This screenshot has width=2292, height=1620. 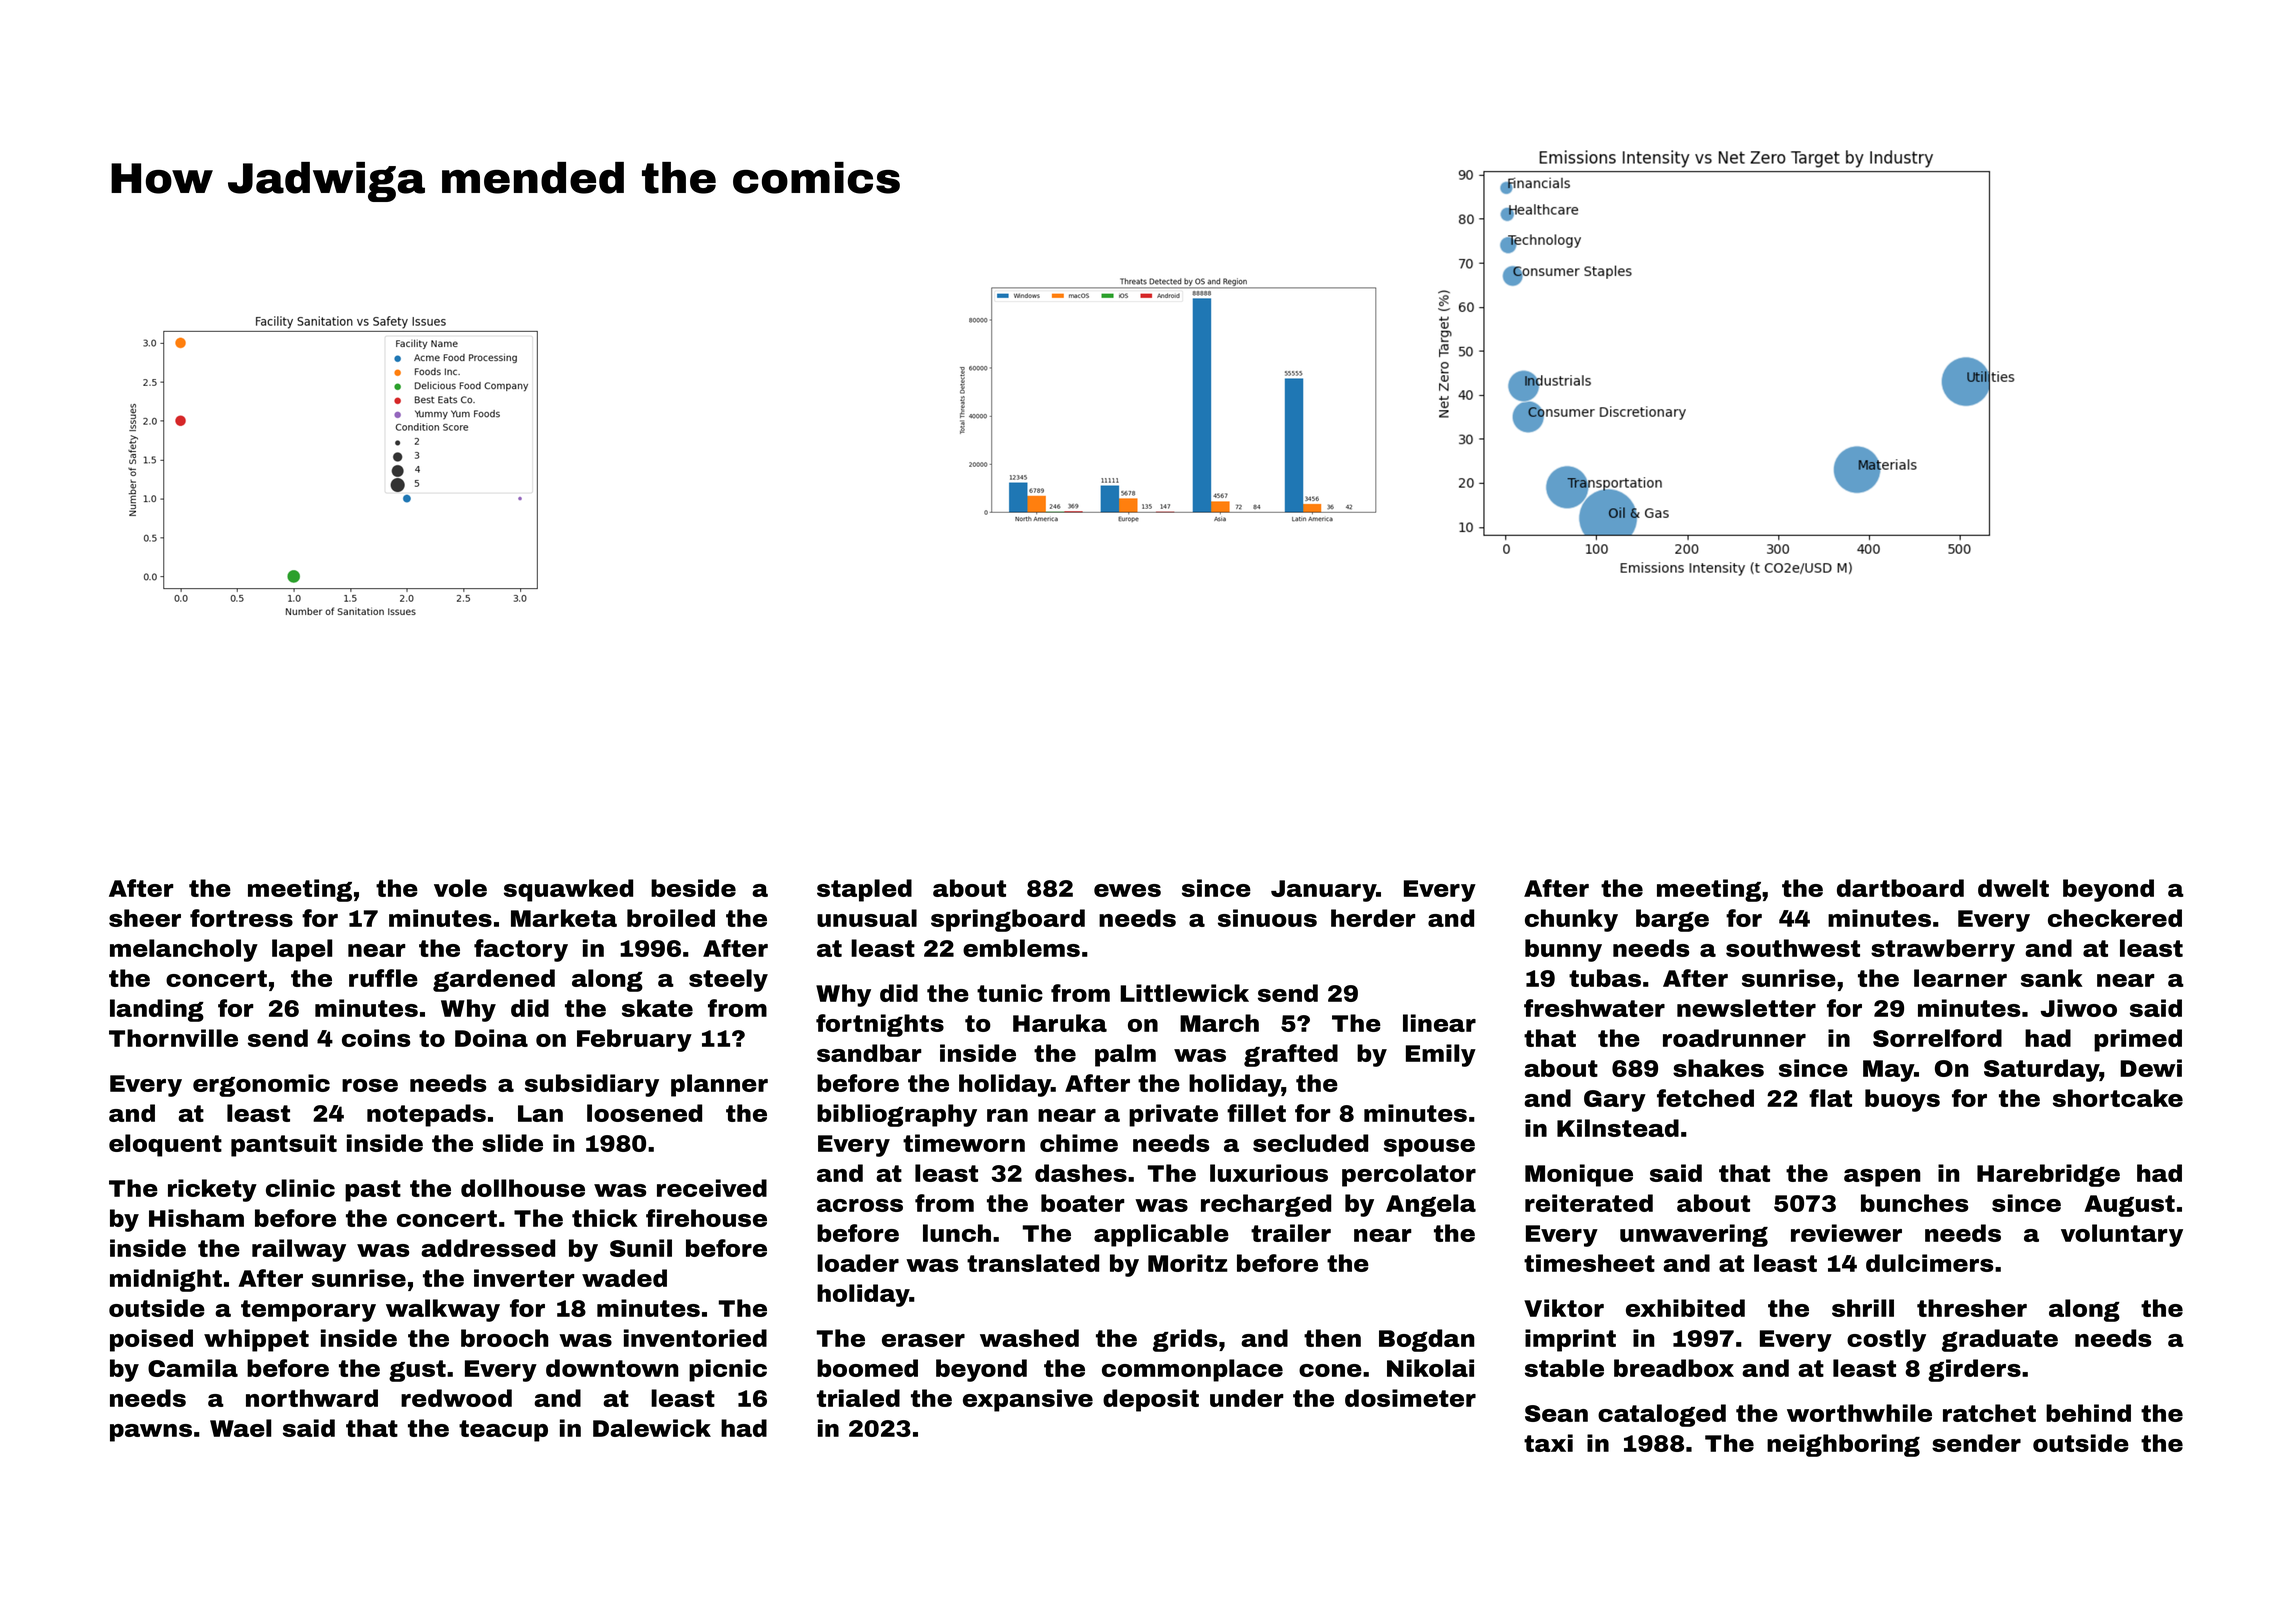 What do you see at coordinates (494, 980) in the screenshot?
I see `gardened` at bounding box center [494, 980].
